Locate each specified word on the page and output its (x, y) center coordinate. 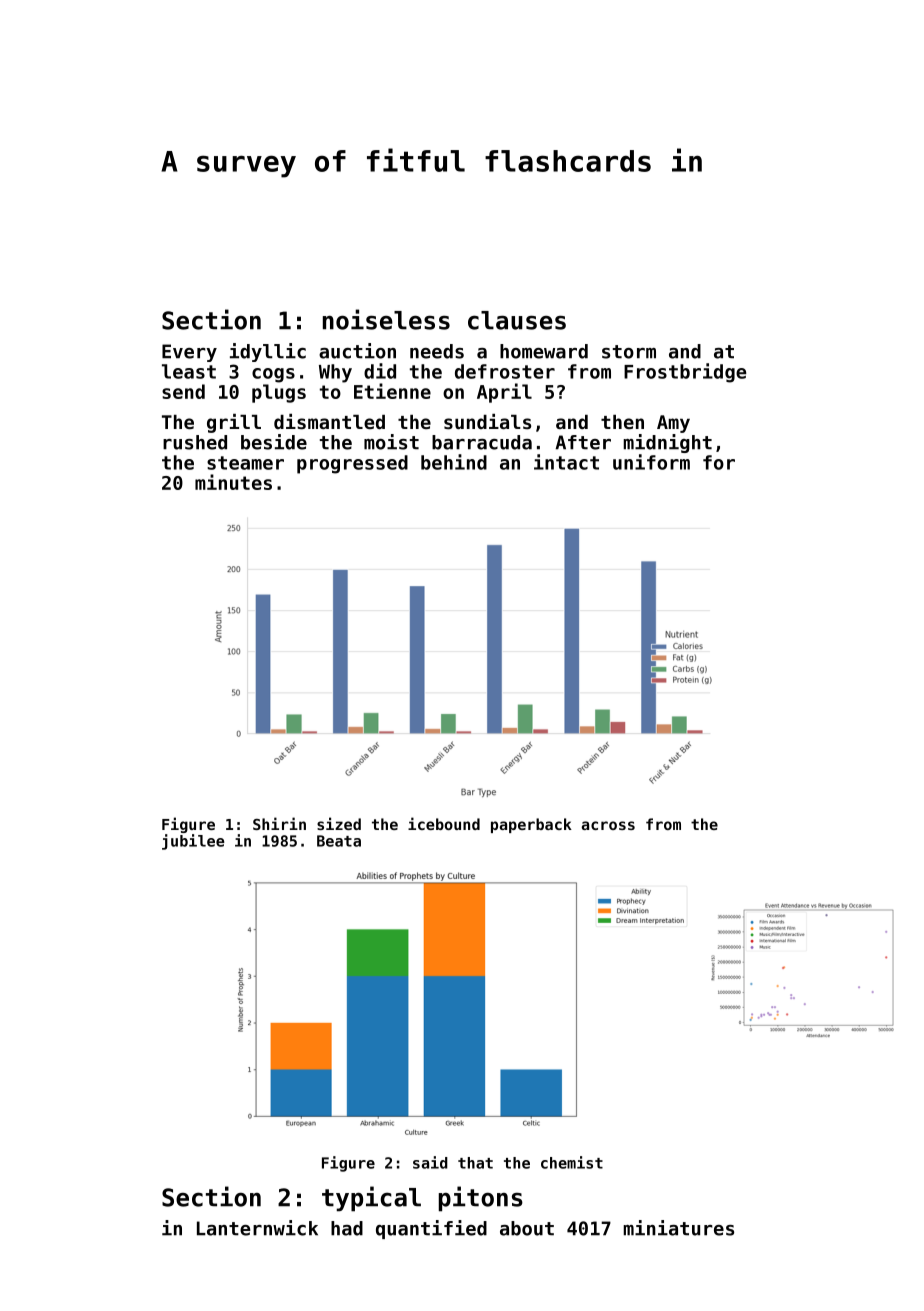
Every (189, 353)
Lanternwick (257, 1228)
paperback (531, 825)
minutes (233, 482)
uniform (651, 462)
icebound (444, 823)
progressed (352, 464)
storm (629, 352)
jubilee (193, 842)
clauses (517, 320)
